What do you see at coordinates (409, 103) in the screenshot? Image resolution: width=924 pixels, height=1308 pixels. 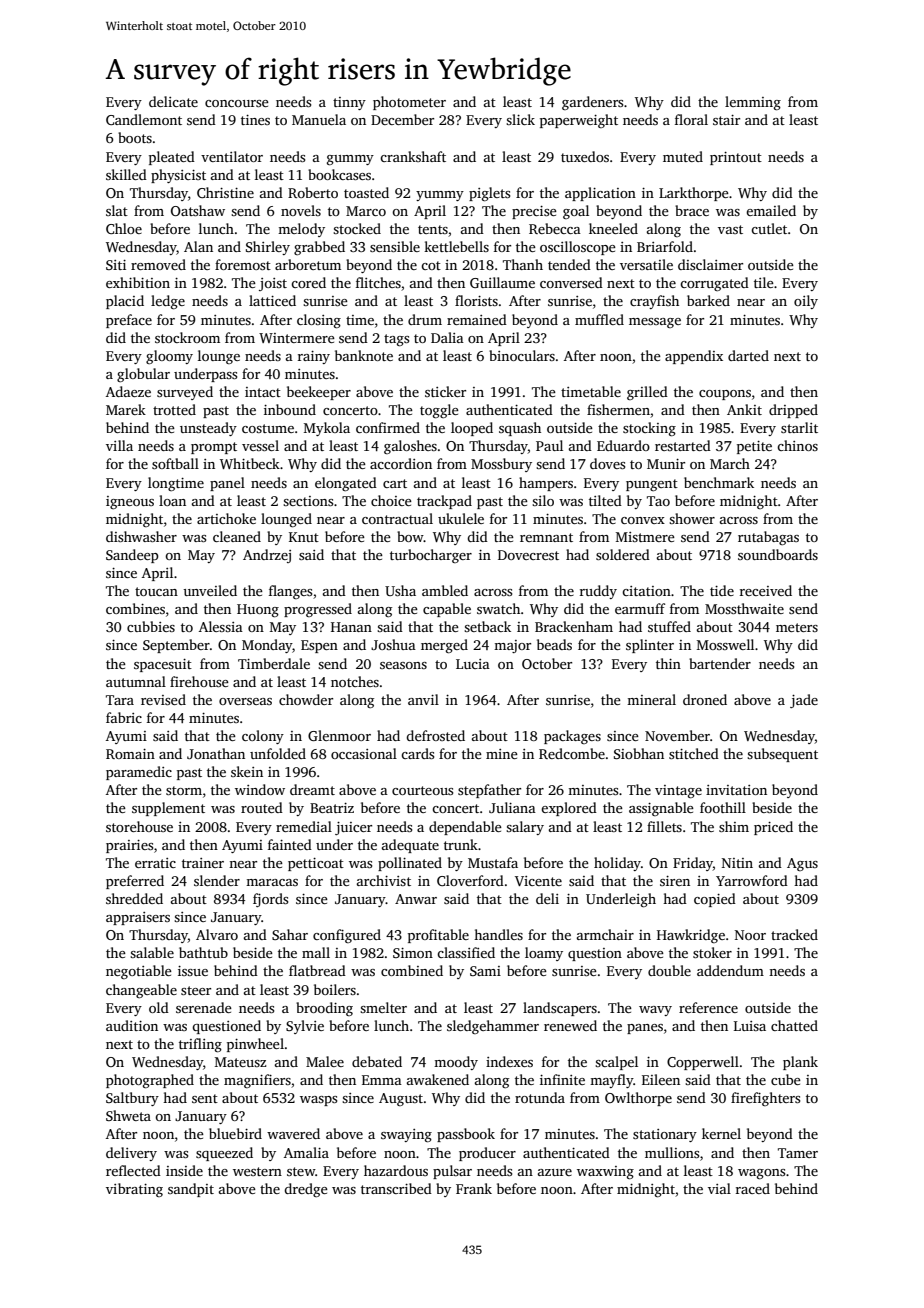 I see `photometer` at bounding box center [409, 103].
